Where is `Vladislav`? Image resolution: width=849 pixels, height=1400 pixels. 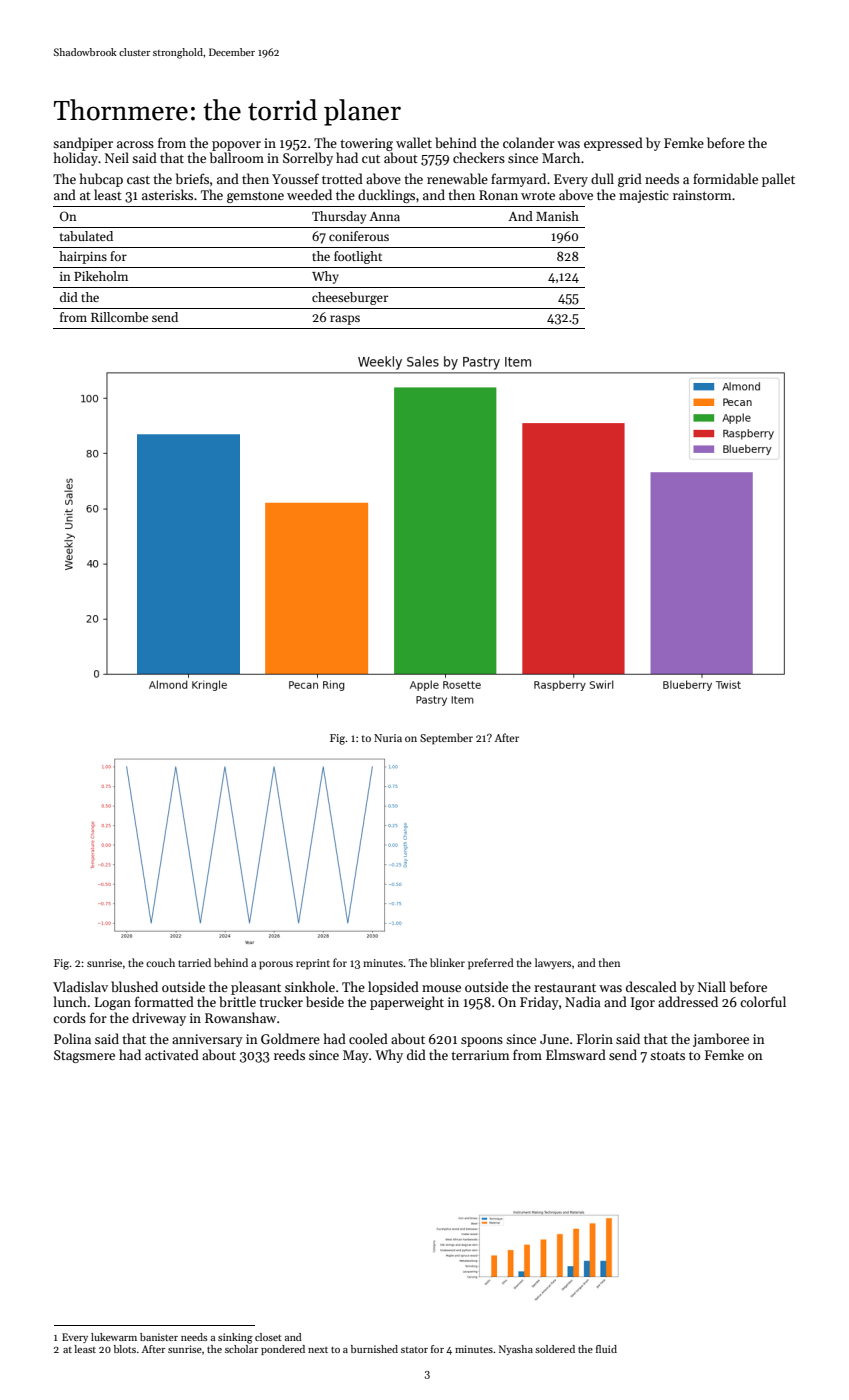
Vladislav is located at coordinates (80, 986).
